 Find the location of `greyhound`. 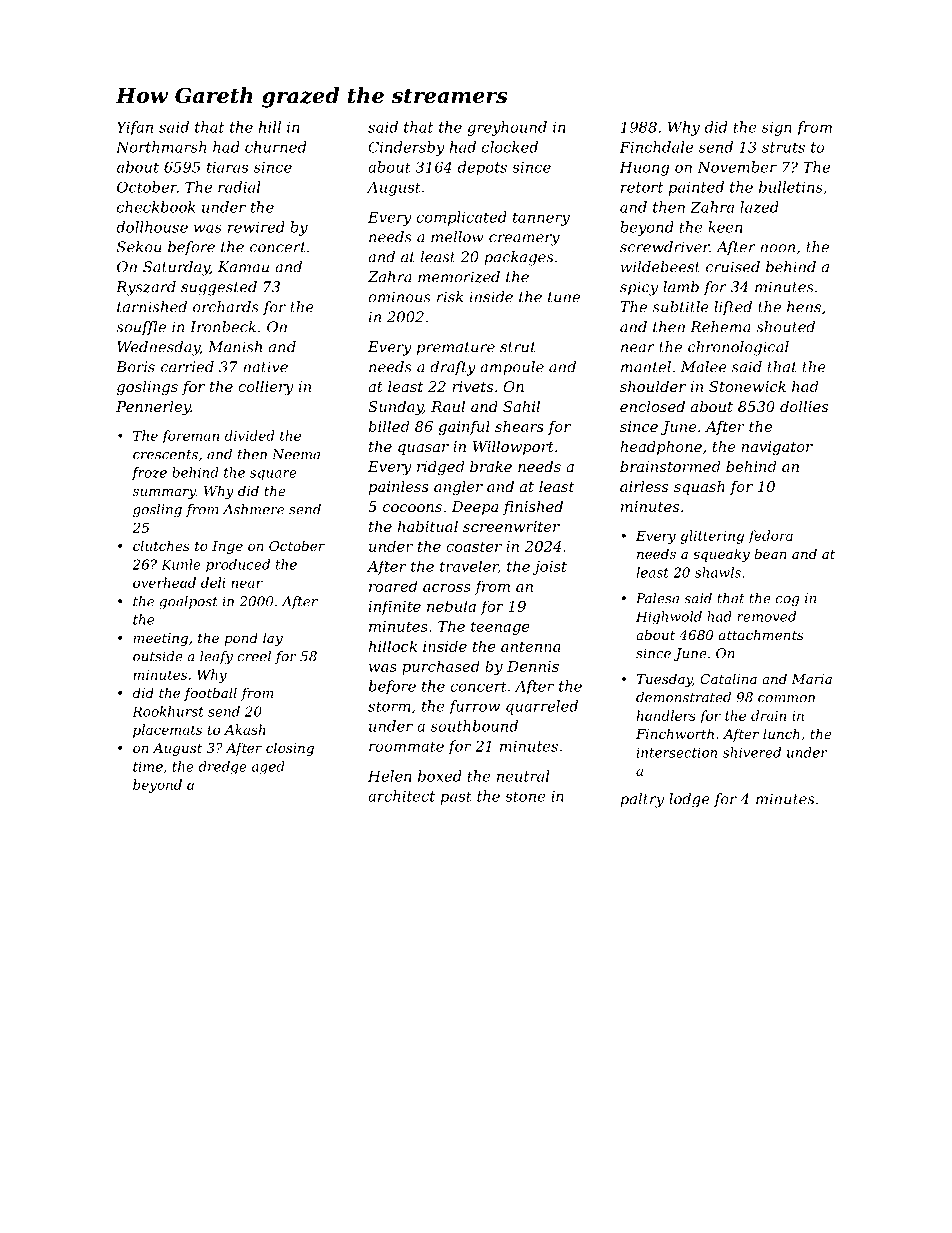

greyhound is located at coordinates (507, 128).
